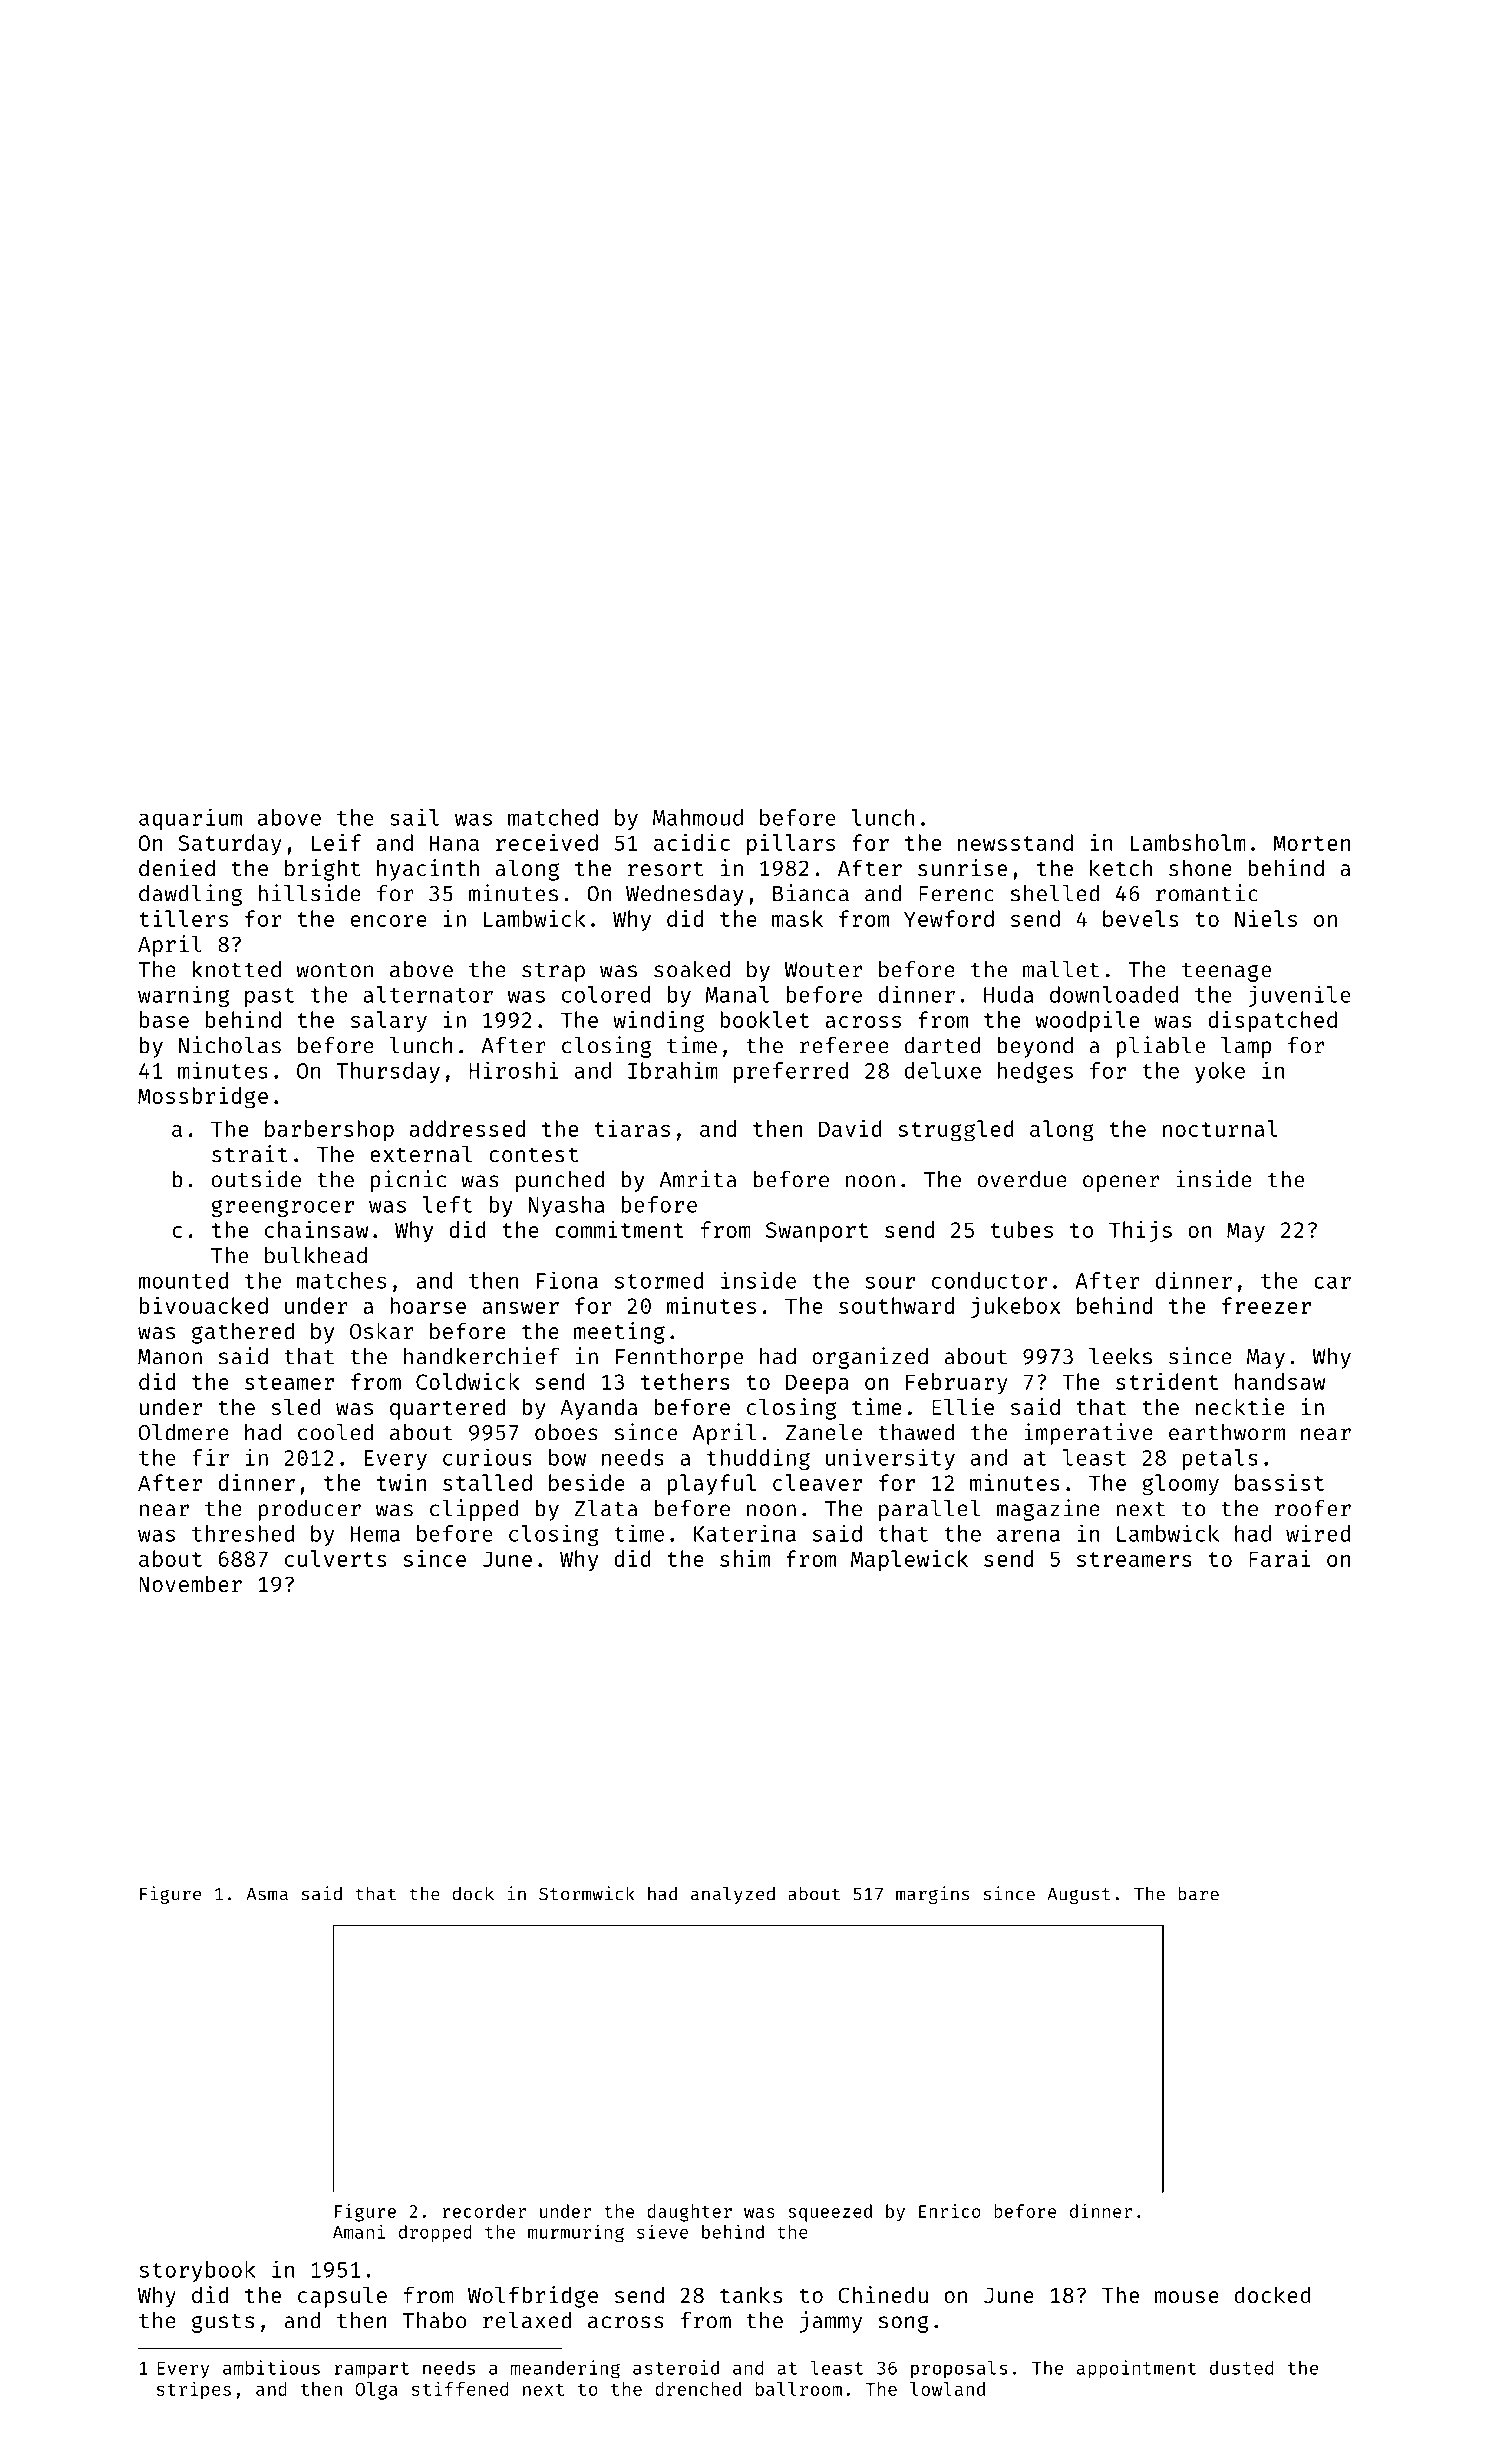 The width and height of the screenshot is (1496, 2464). Describe the element at coordinates (184, 1432) in the screenshot. I see `Oldmere` at that location.
